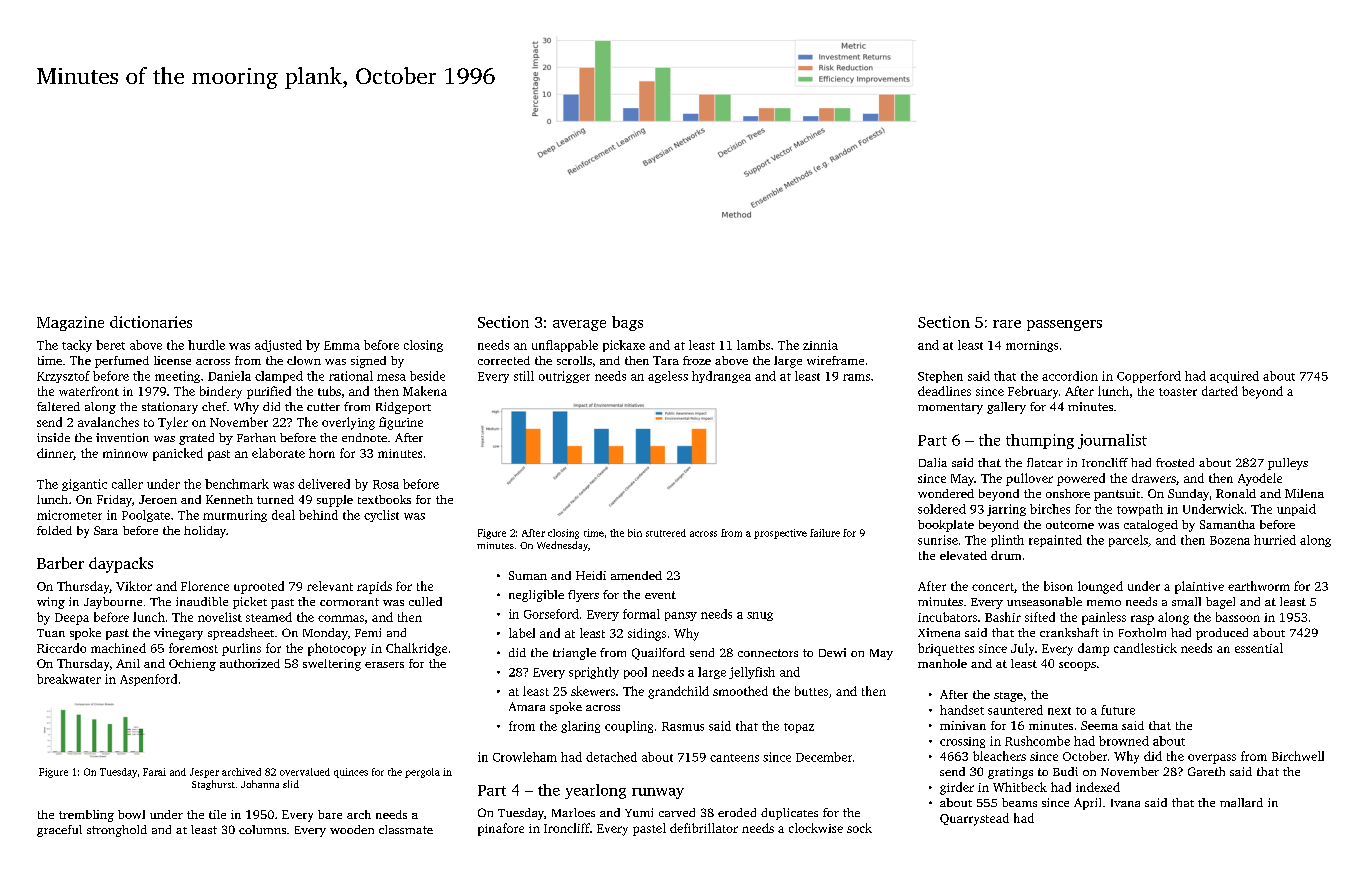  I want to click on Bozena, so click(1230, 540).
